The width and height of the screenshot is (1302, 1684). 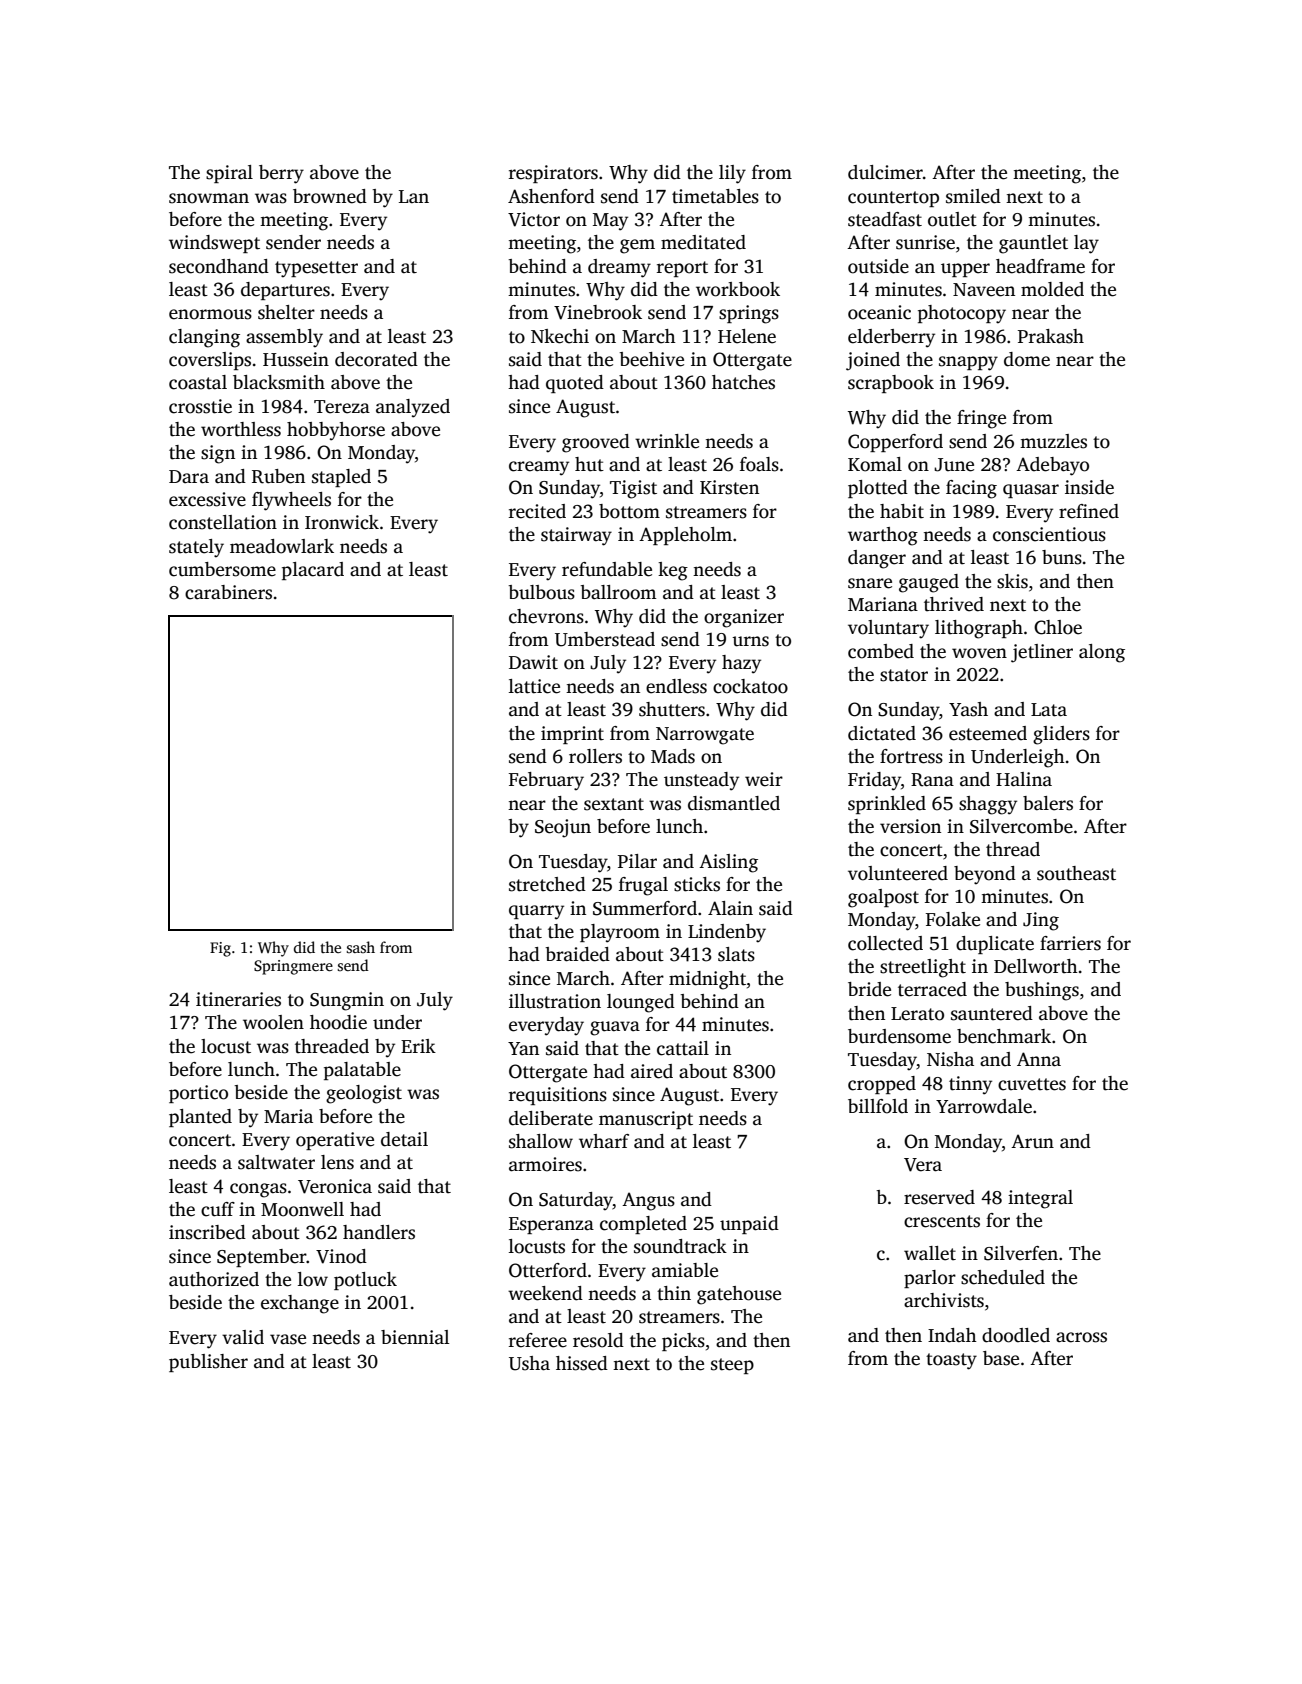 What do you see at coordinates (229, 174) in the screenshot?
I see `spiral` at bounding box center [229, 174].
